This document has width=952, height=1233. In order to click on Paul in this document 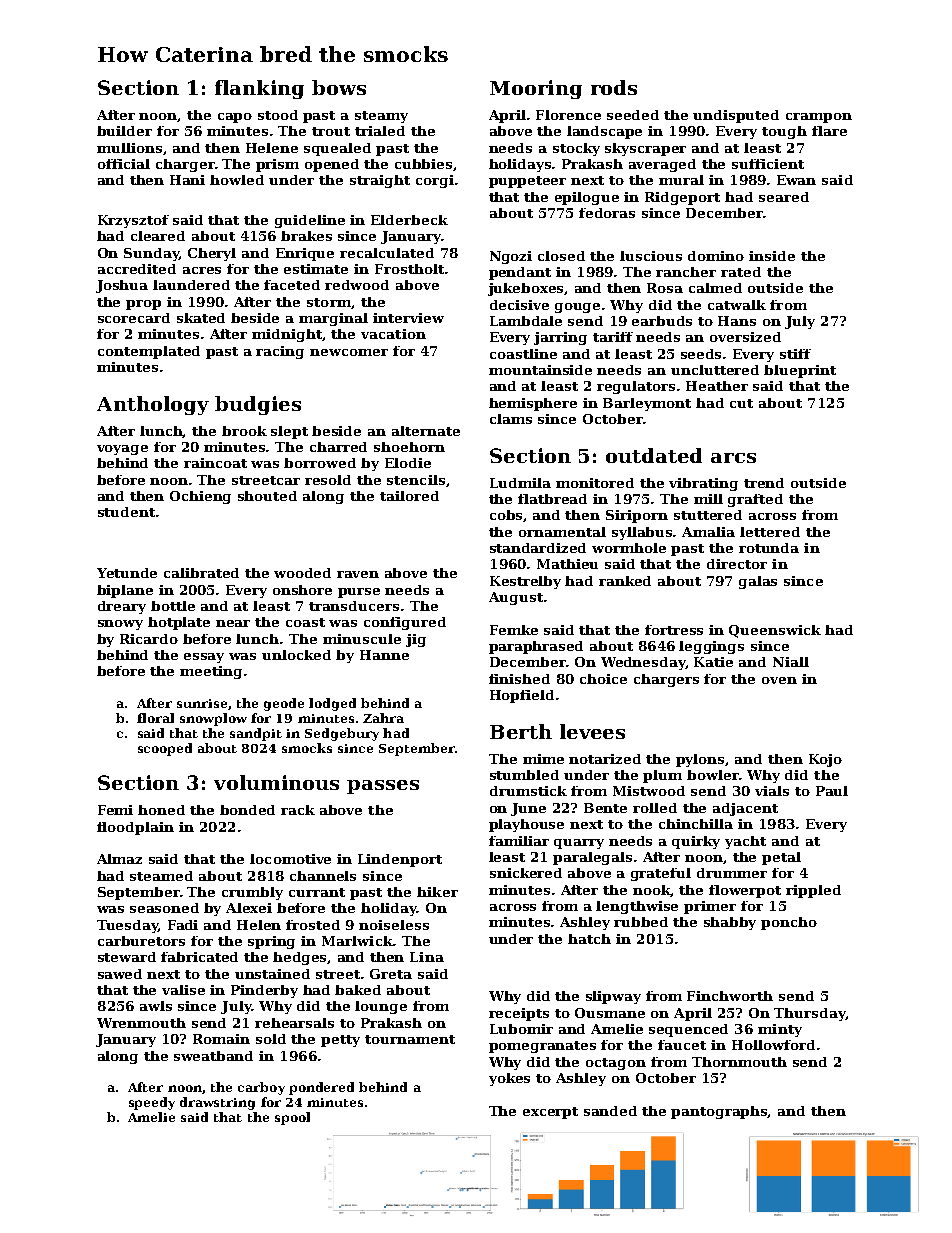, I will do `click(832, 791)`.
